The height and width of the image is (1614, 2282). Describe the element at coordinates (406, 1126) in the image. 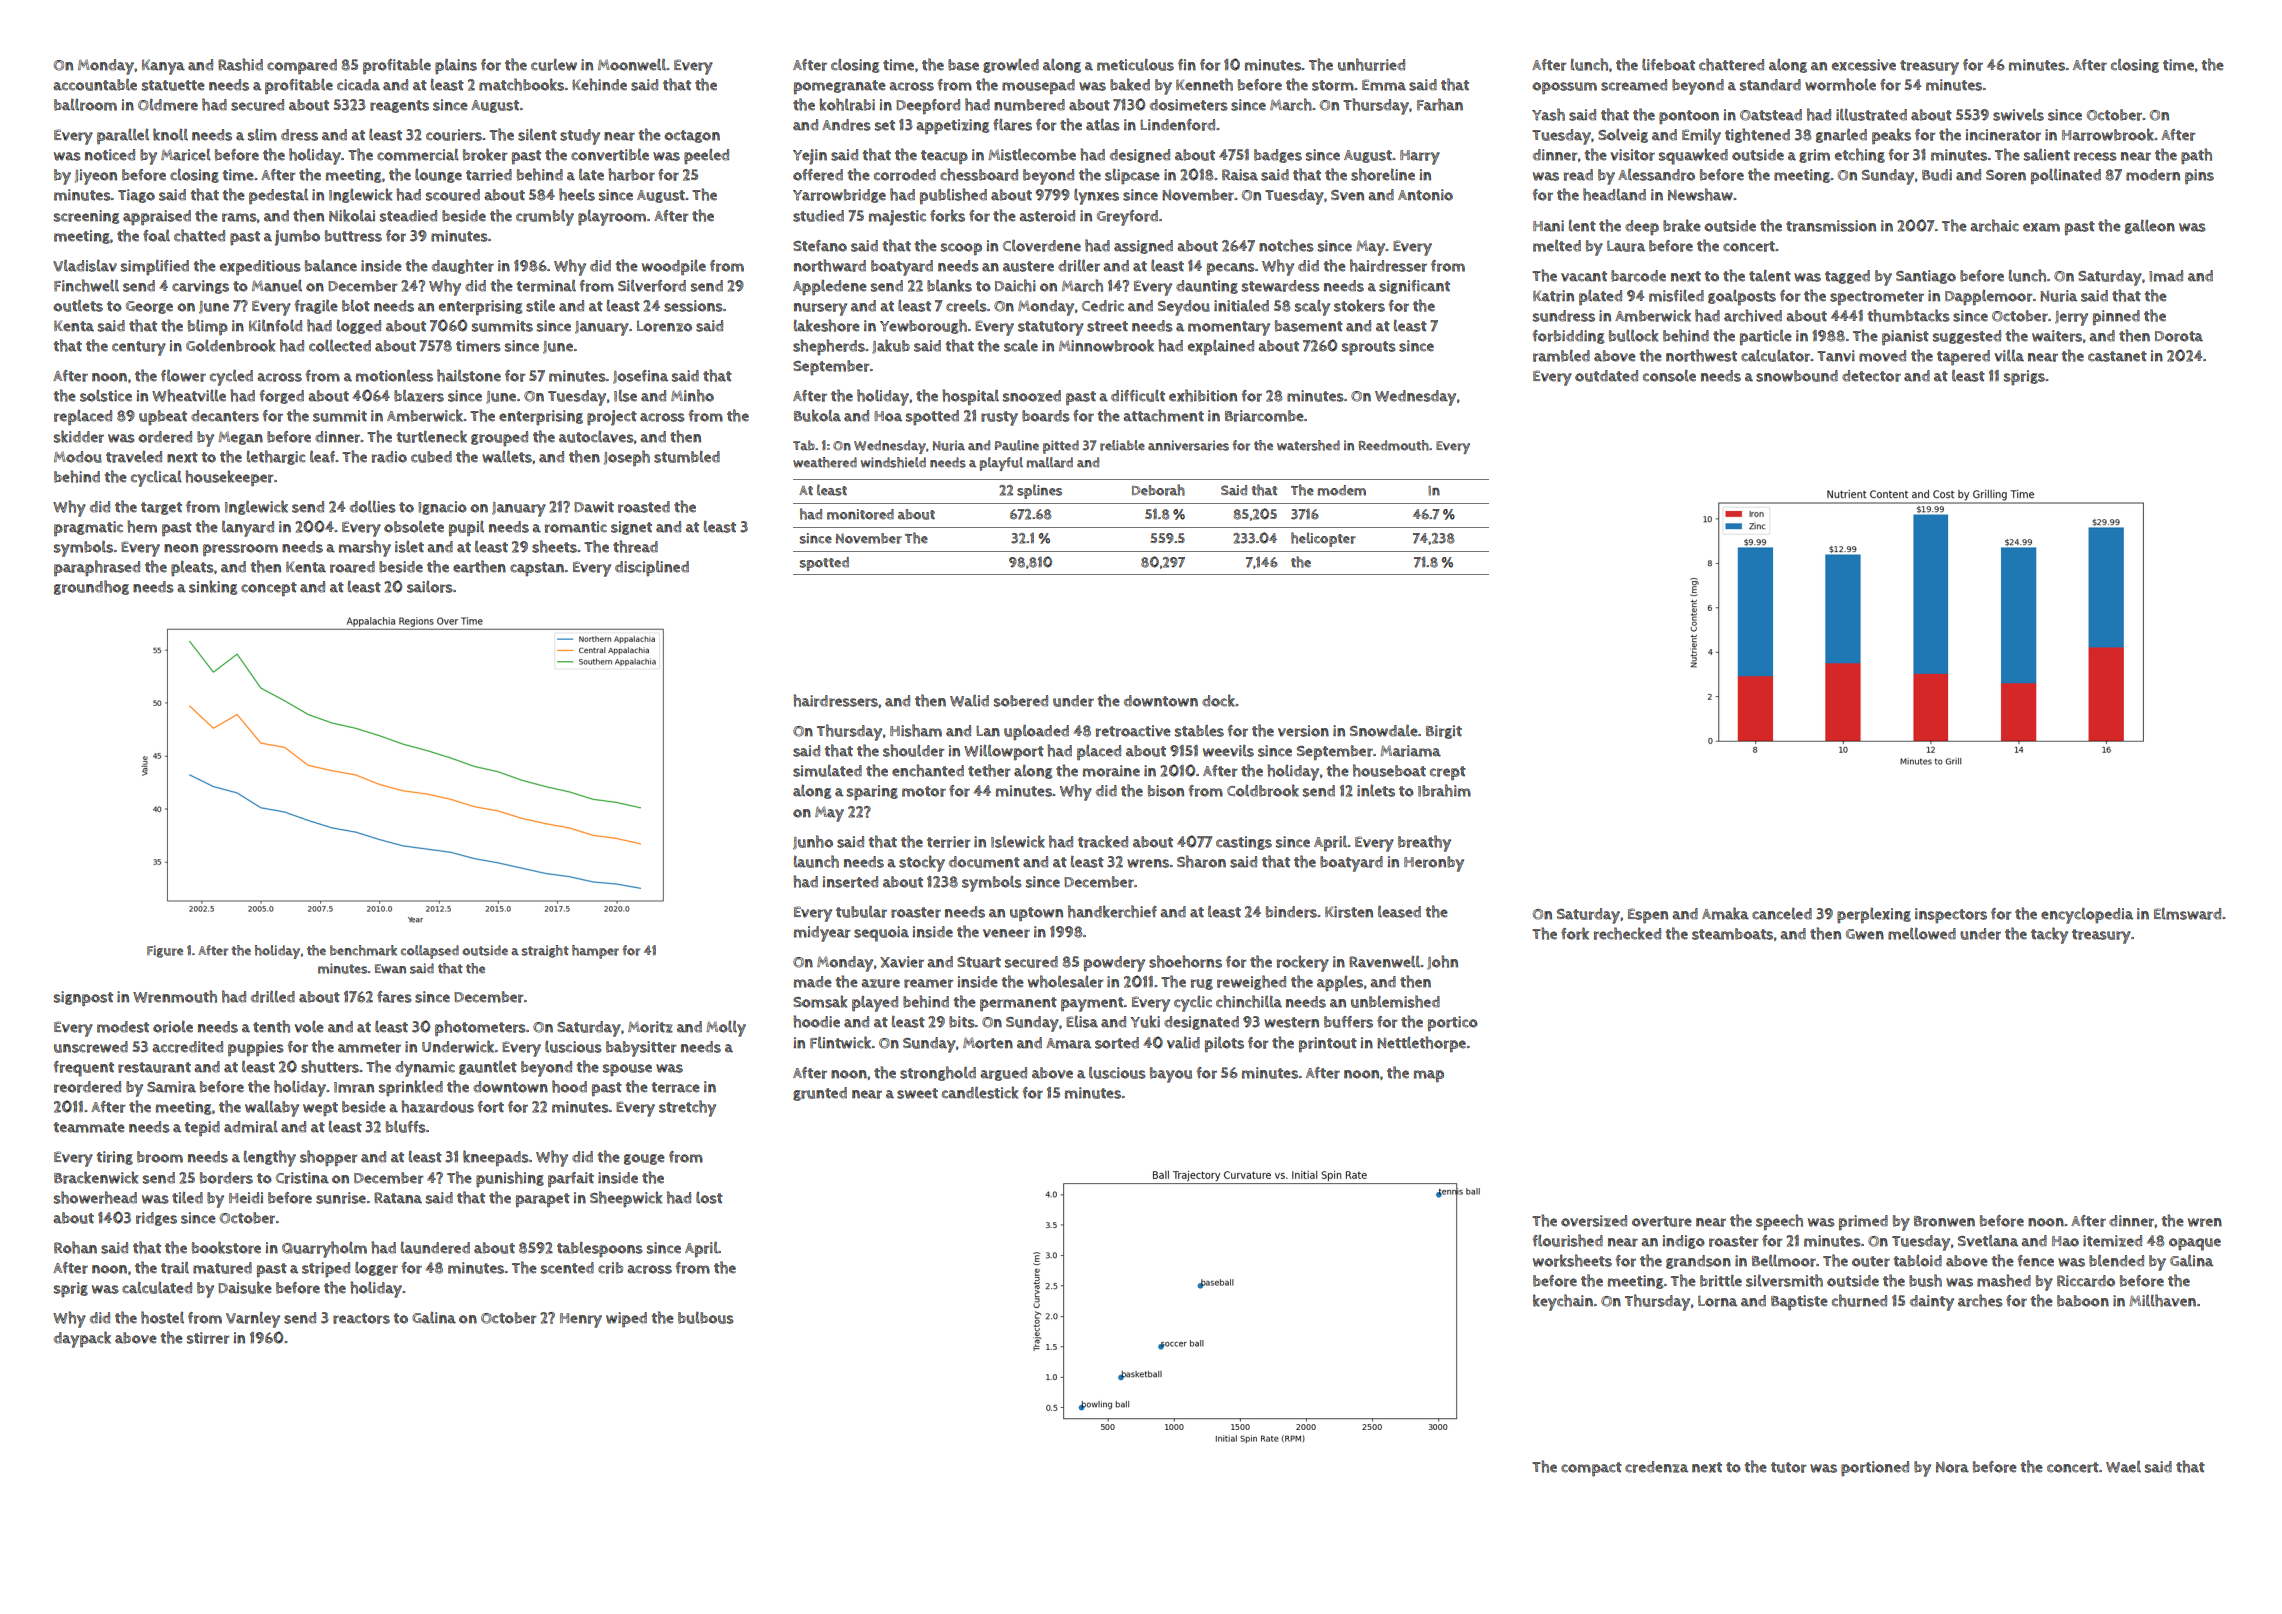

I see `bluffs` at that location.
